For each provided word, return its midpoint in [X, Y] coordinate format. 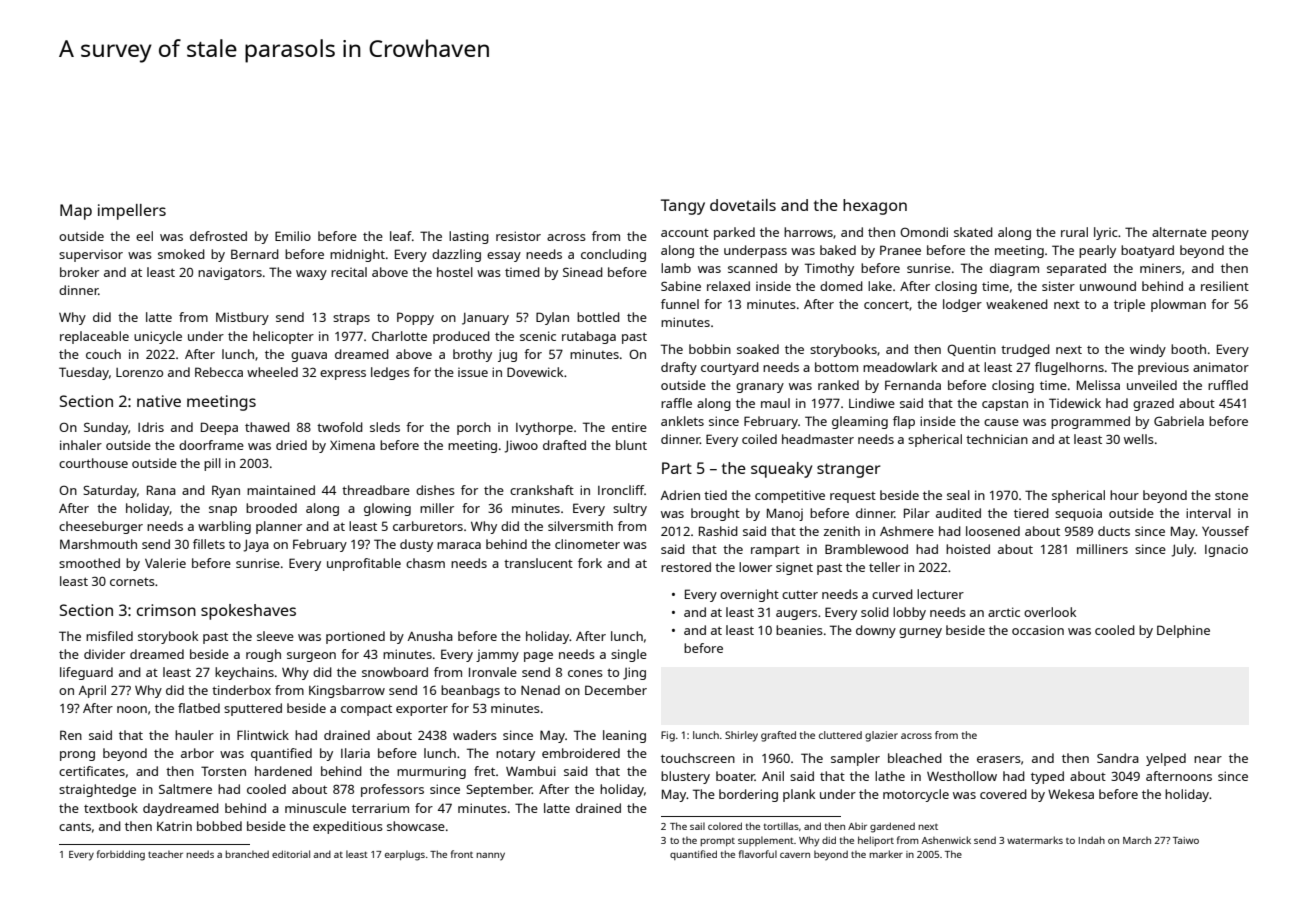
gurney [920, 633]
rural [1074, 232]
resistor [518, 236]
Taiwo [1186, 840]
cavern [795, 855]
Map [76, 212]
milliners [1102, 549]
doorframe [211, 445]
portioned [355, 637]
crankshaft [542, 490]
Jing [634, 673]
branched [247, 854]
